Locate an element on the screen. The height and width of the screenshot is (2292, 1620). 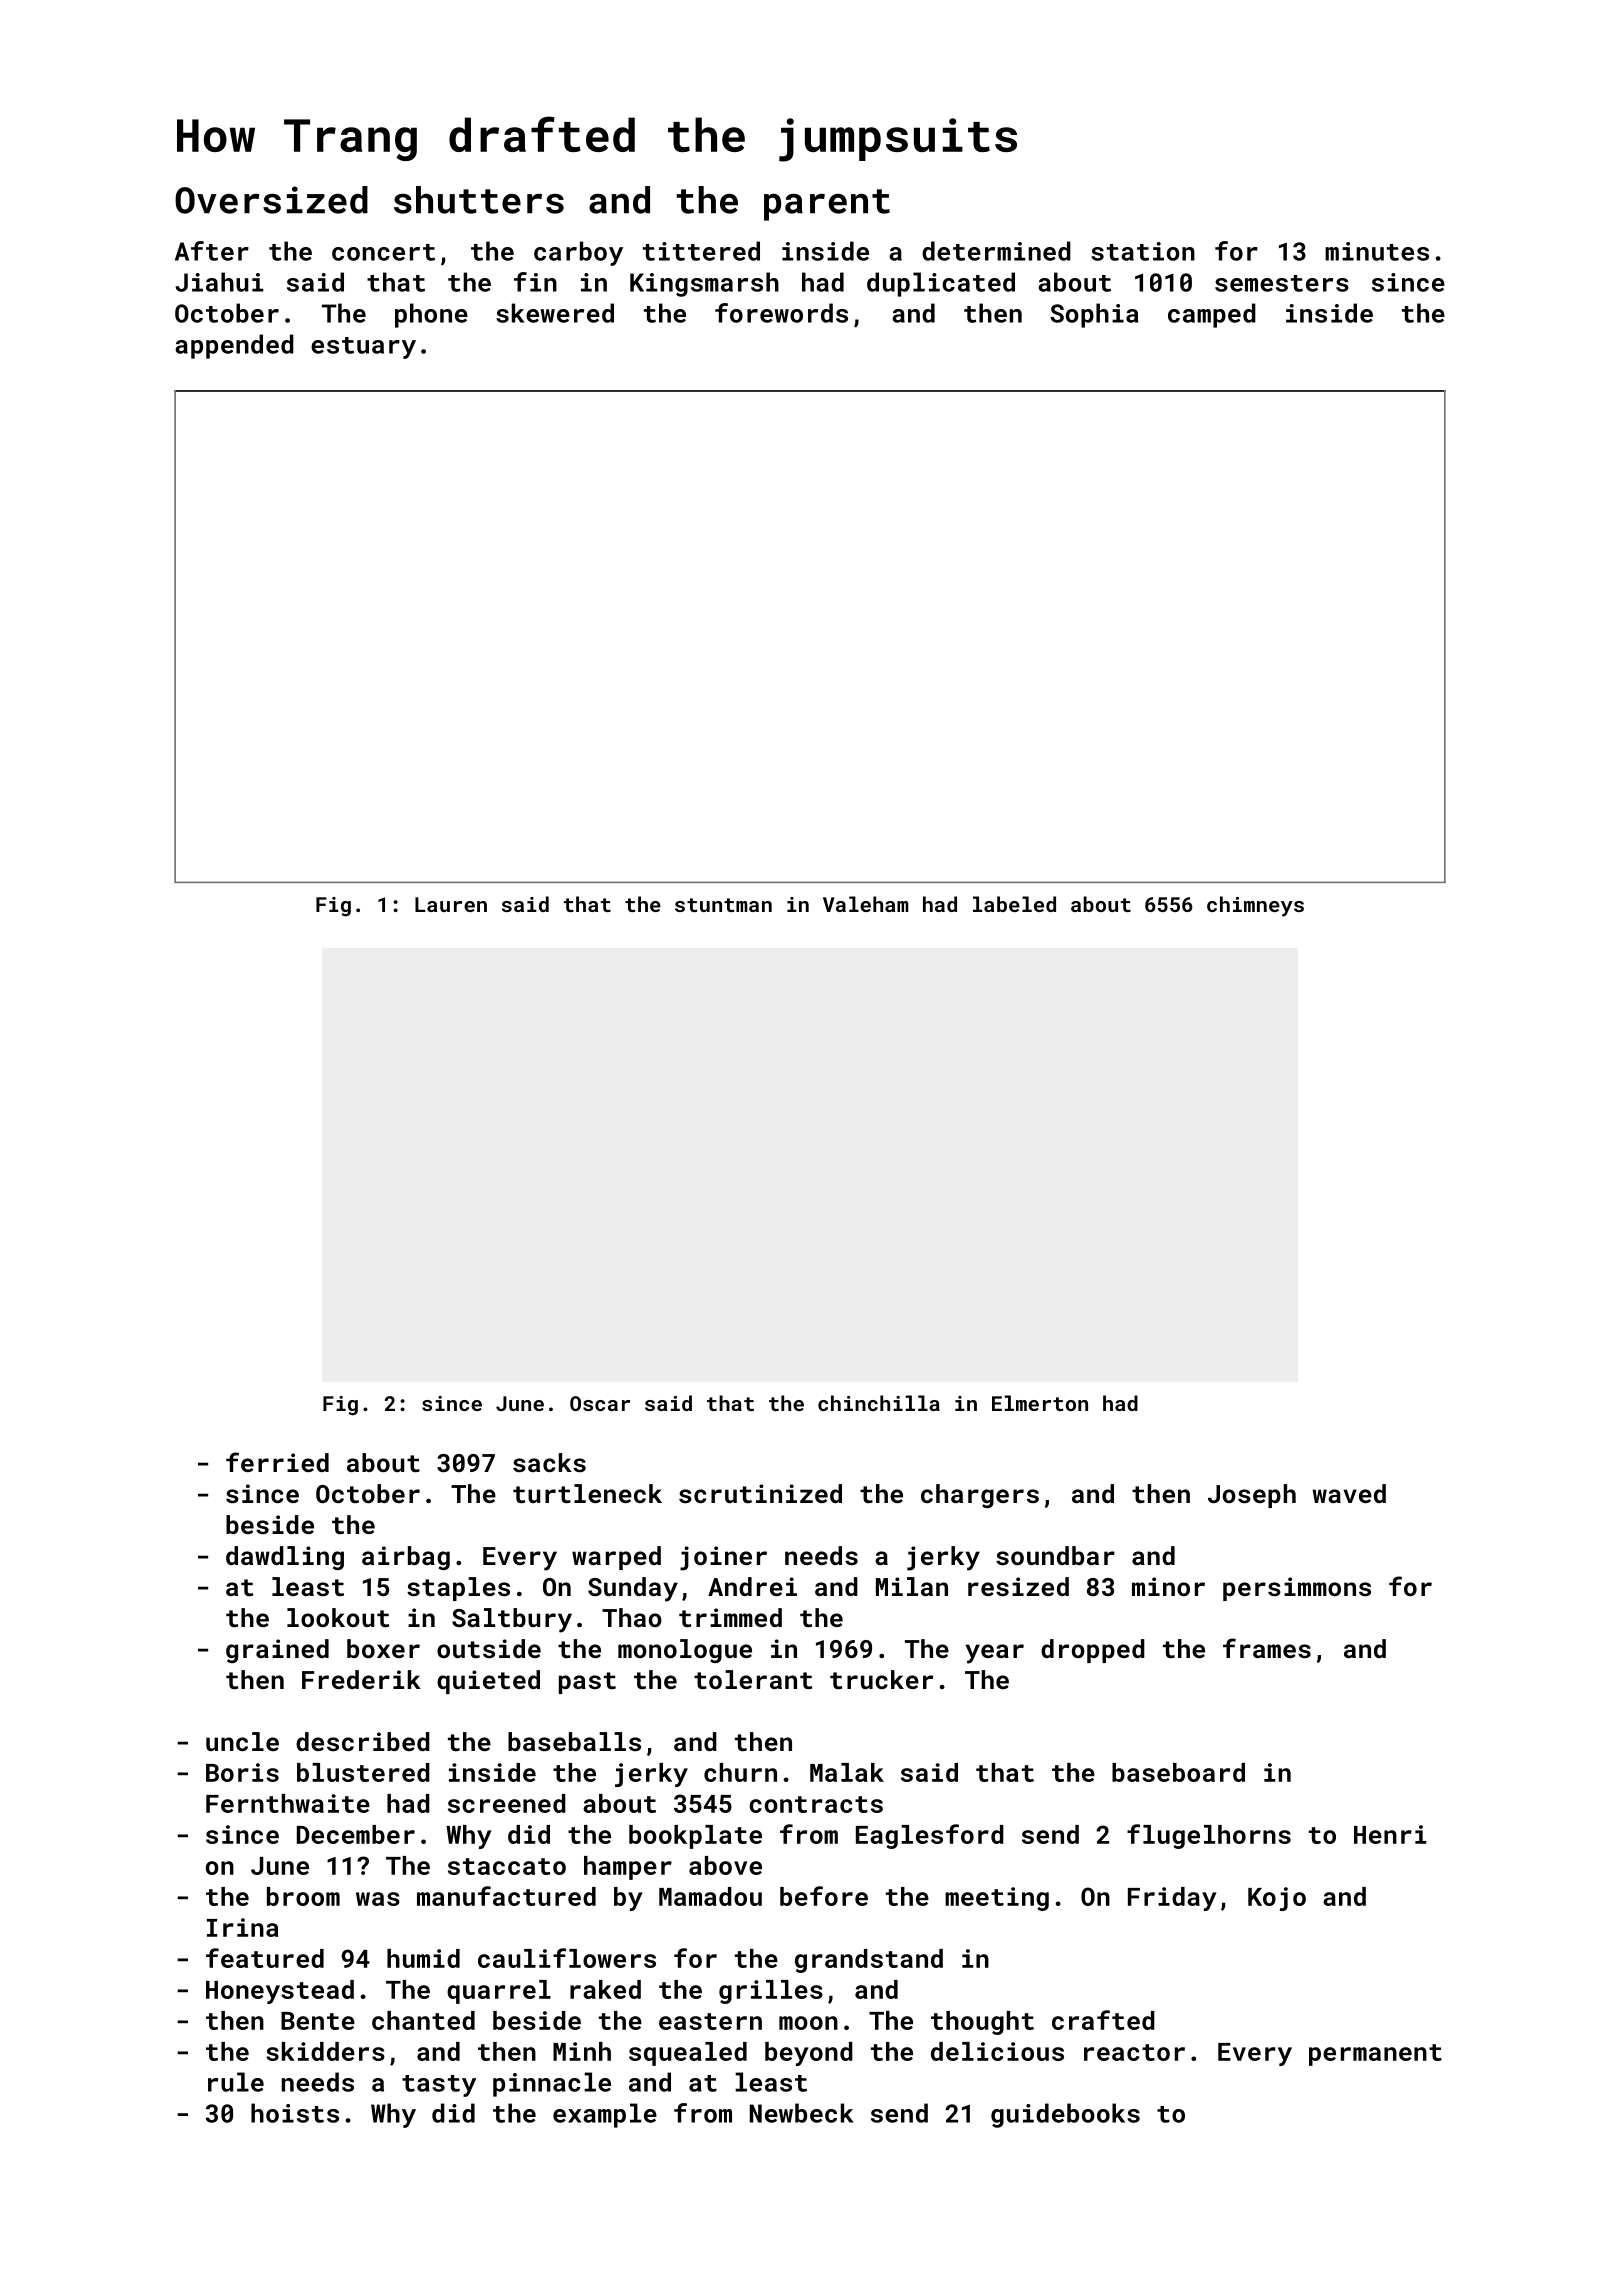
Oversized is located at coordinates (271, 200).
